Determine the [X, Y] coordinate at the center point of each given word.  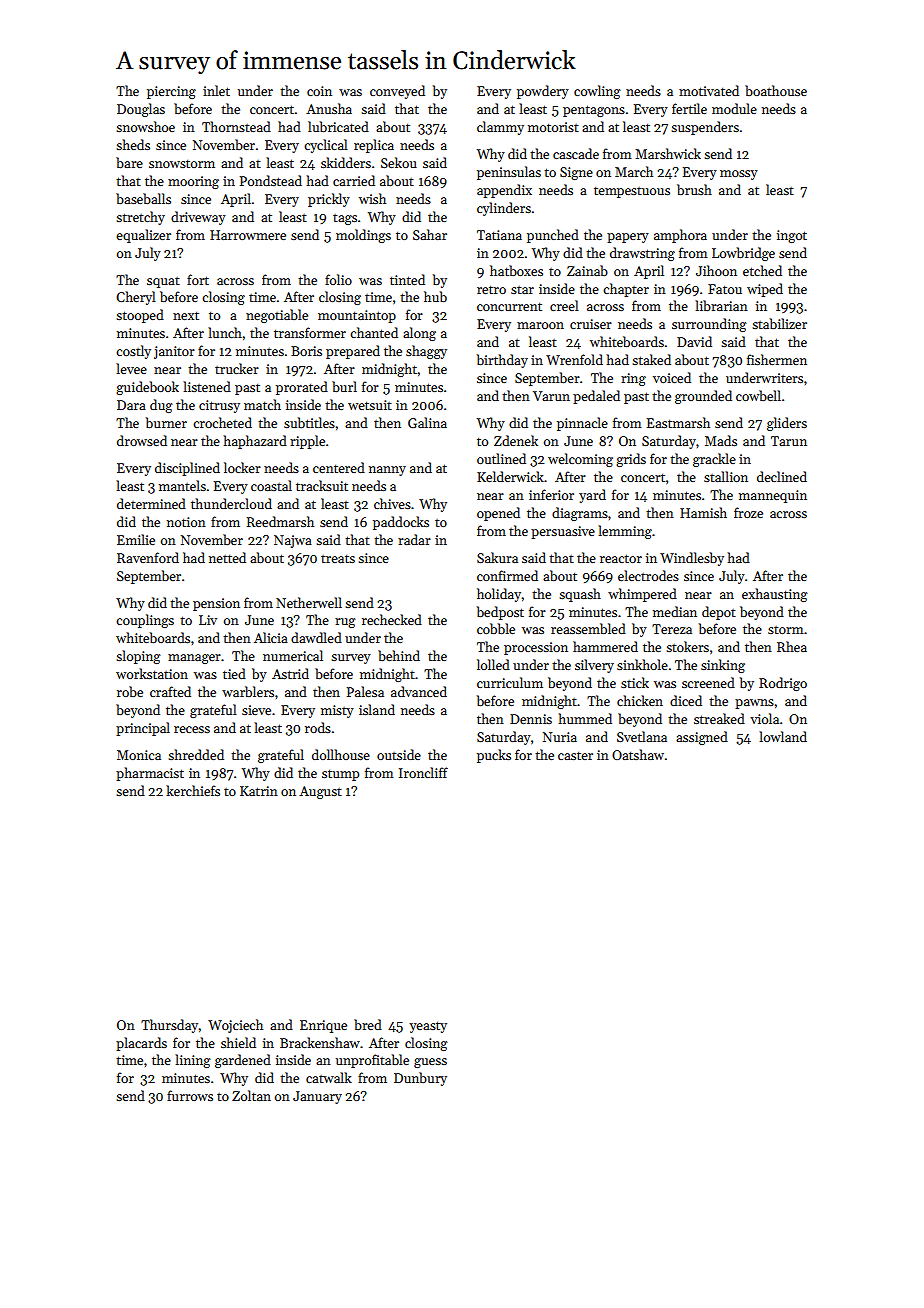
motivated [709, 90]
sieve [256, 710]
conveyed [397, 92]
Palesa [365, 691]
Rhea [792, 646]
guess [430, 1063]
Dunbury [420, 1079]
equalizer [143, 236]
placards [141, 1044]
